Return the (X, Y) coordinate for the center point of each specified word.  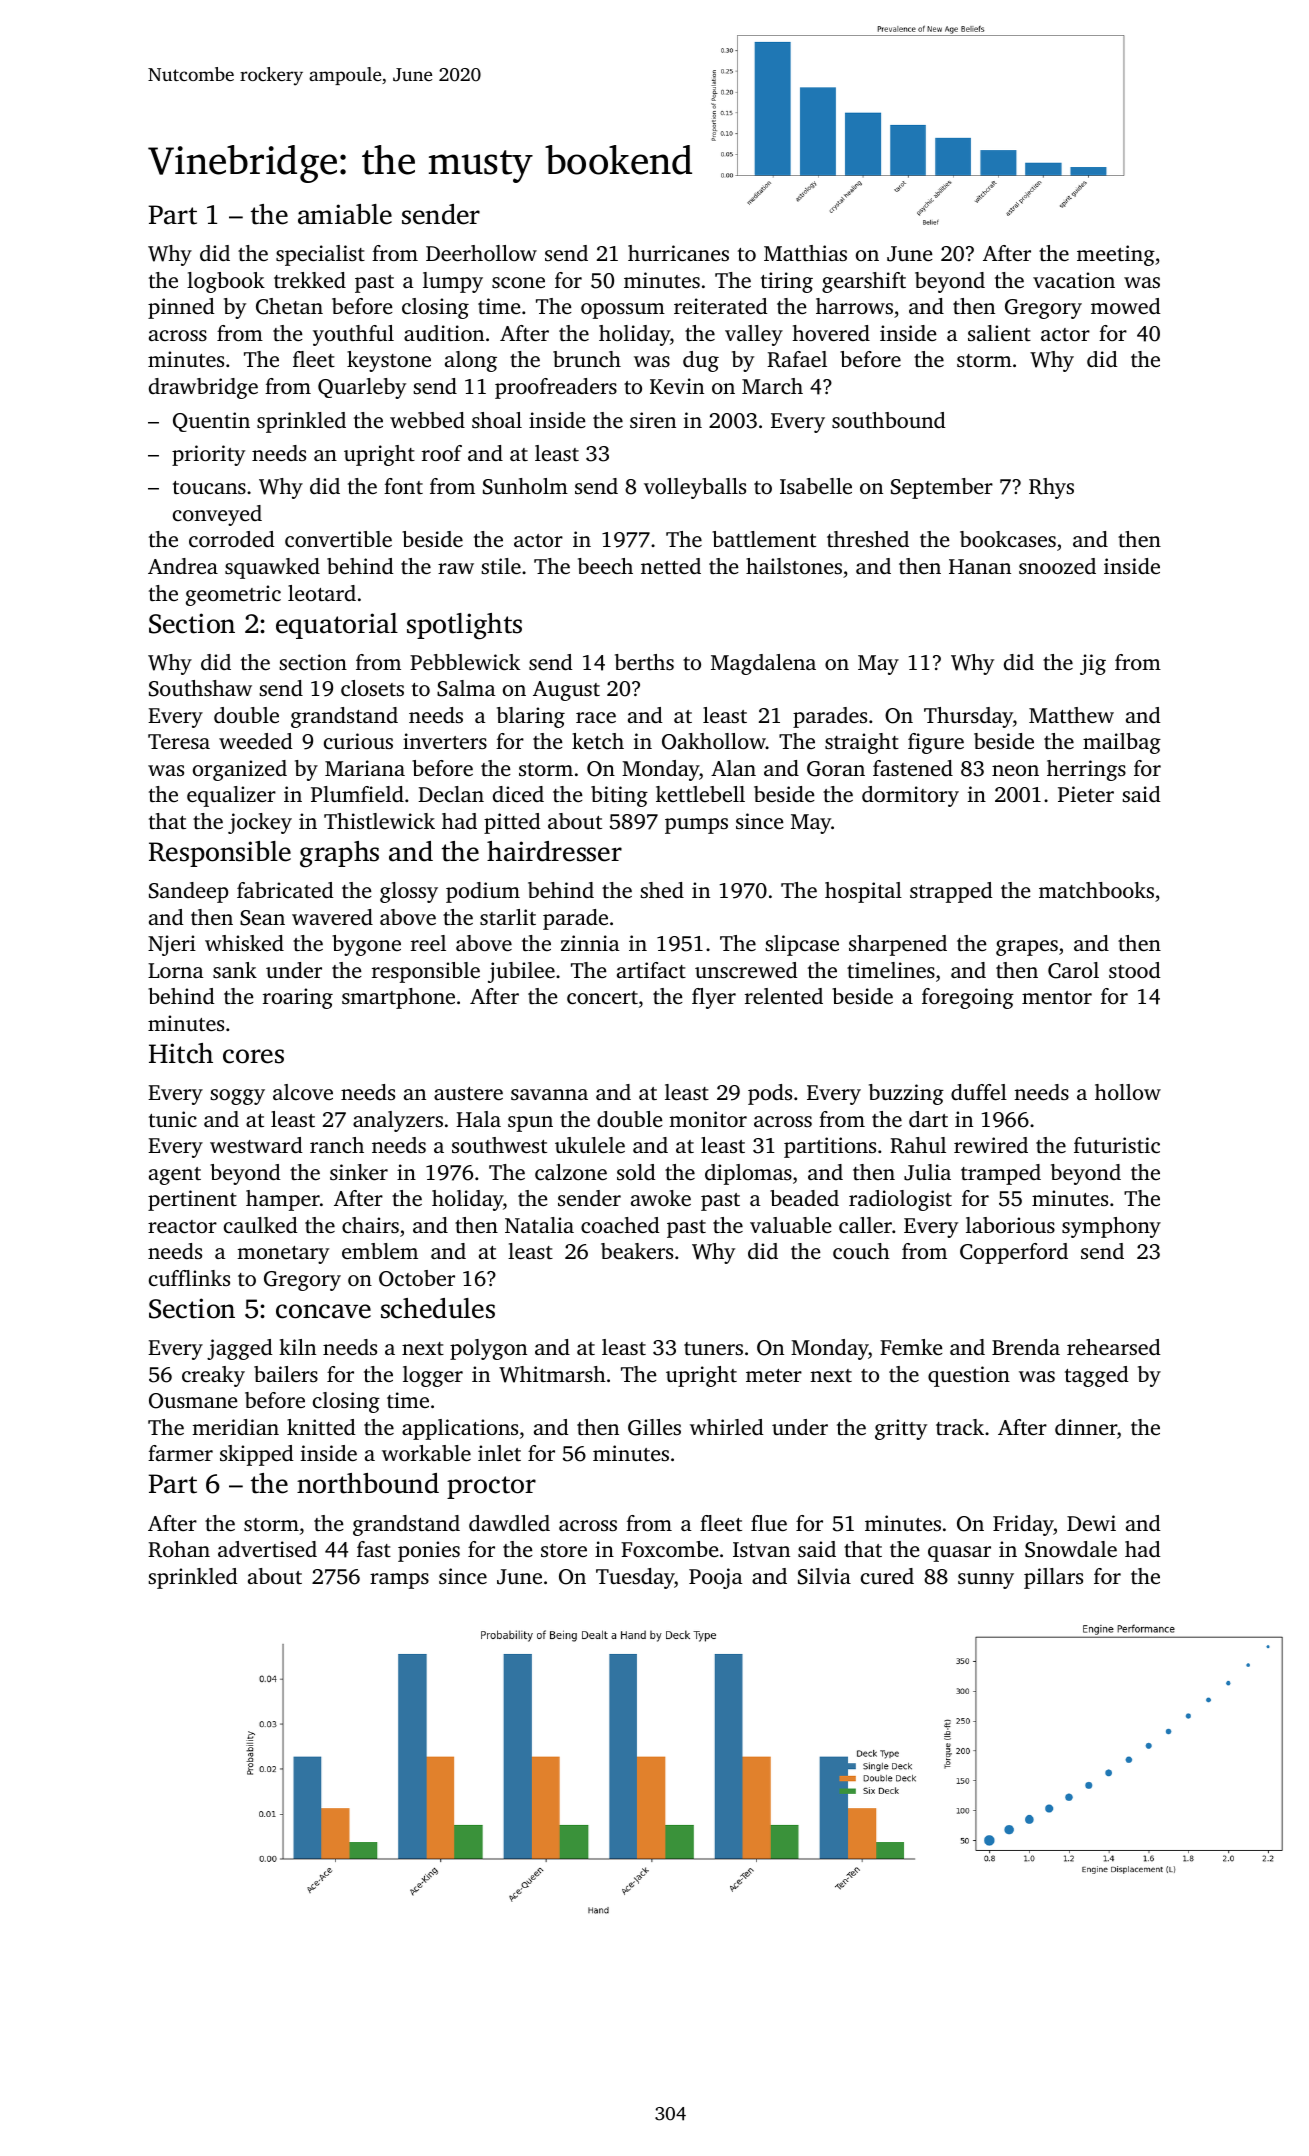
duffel (979, 1092)
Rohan (179, 1549)
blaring (531, 717)
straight (862, 743)
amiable (345, 214)
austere (468, 1093)
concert (602, 997)
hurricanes (678, 253)
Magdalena (763, 664)
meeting (1116, 255)
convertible (338, 539)
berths (644, 662)
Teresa (179, 741)
